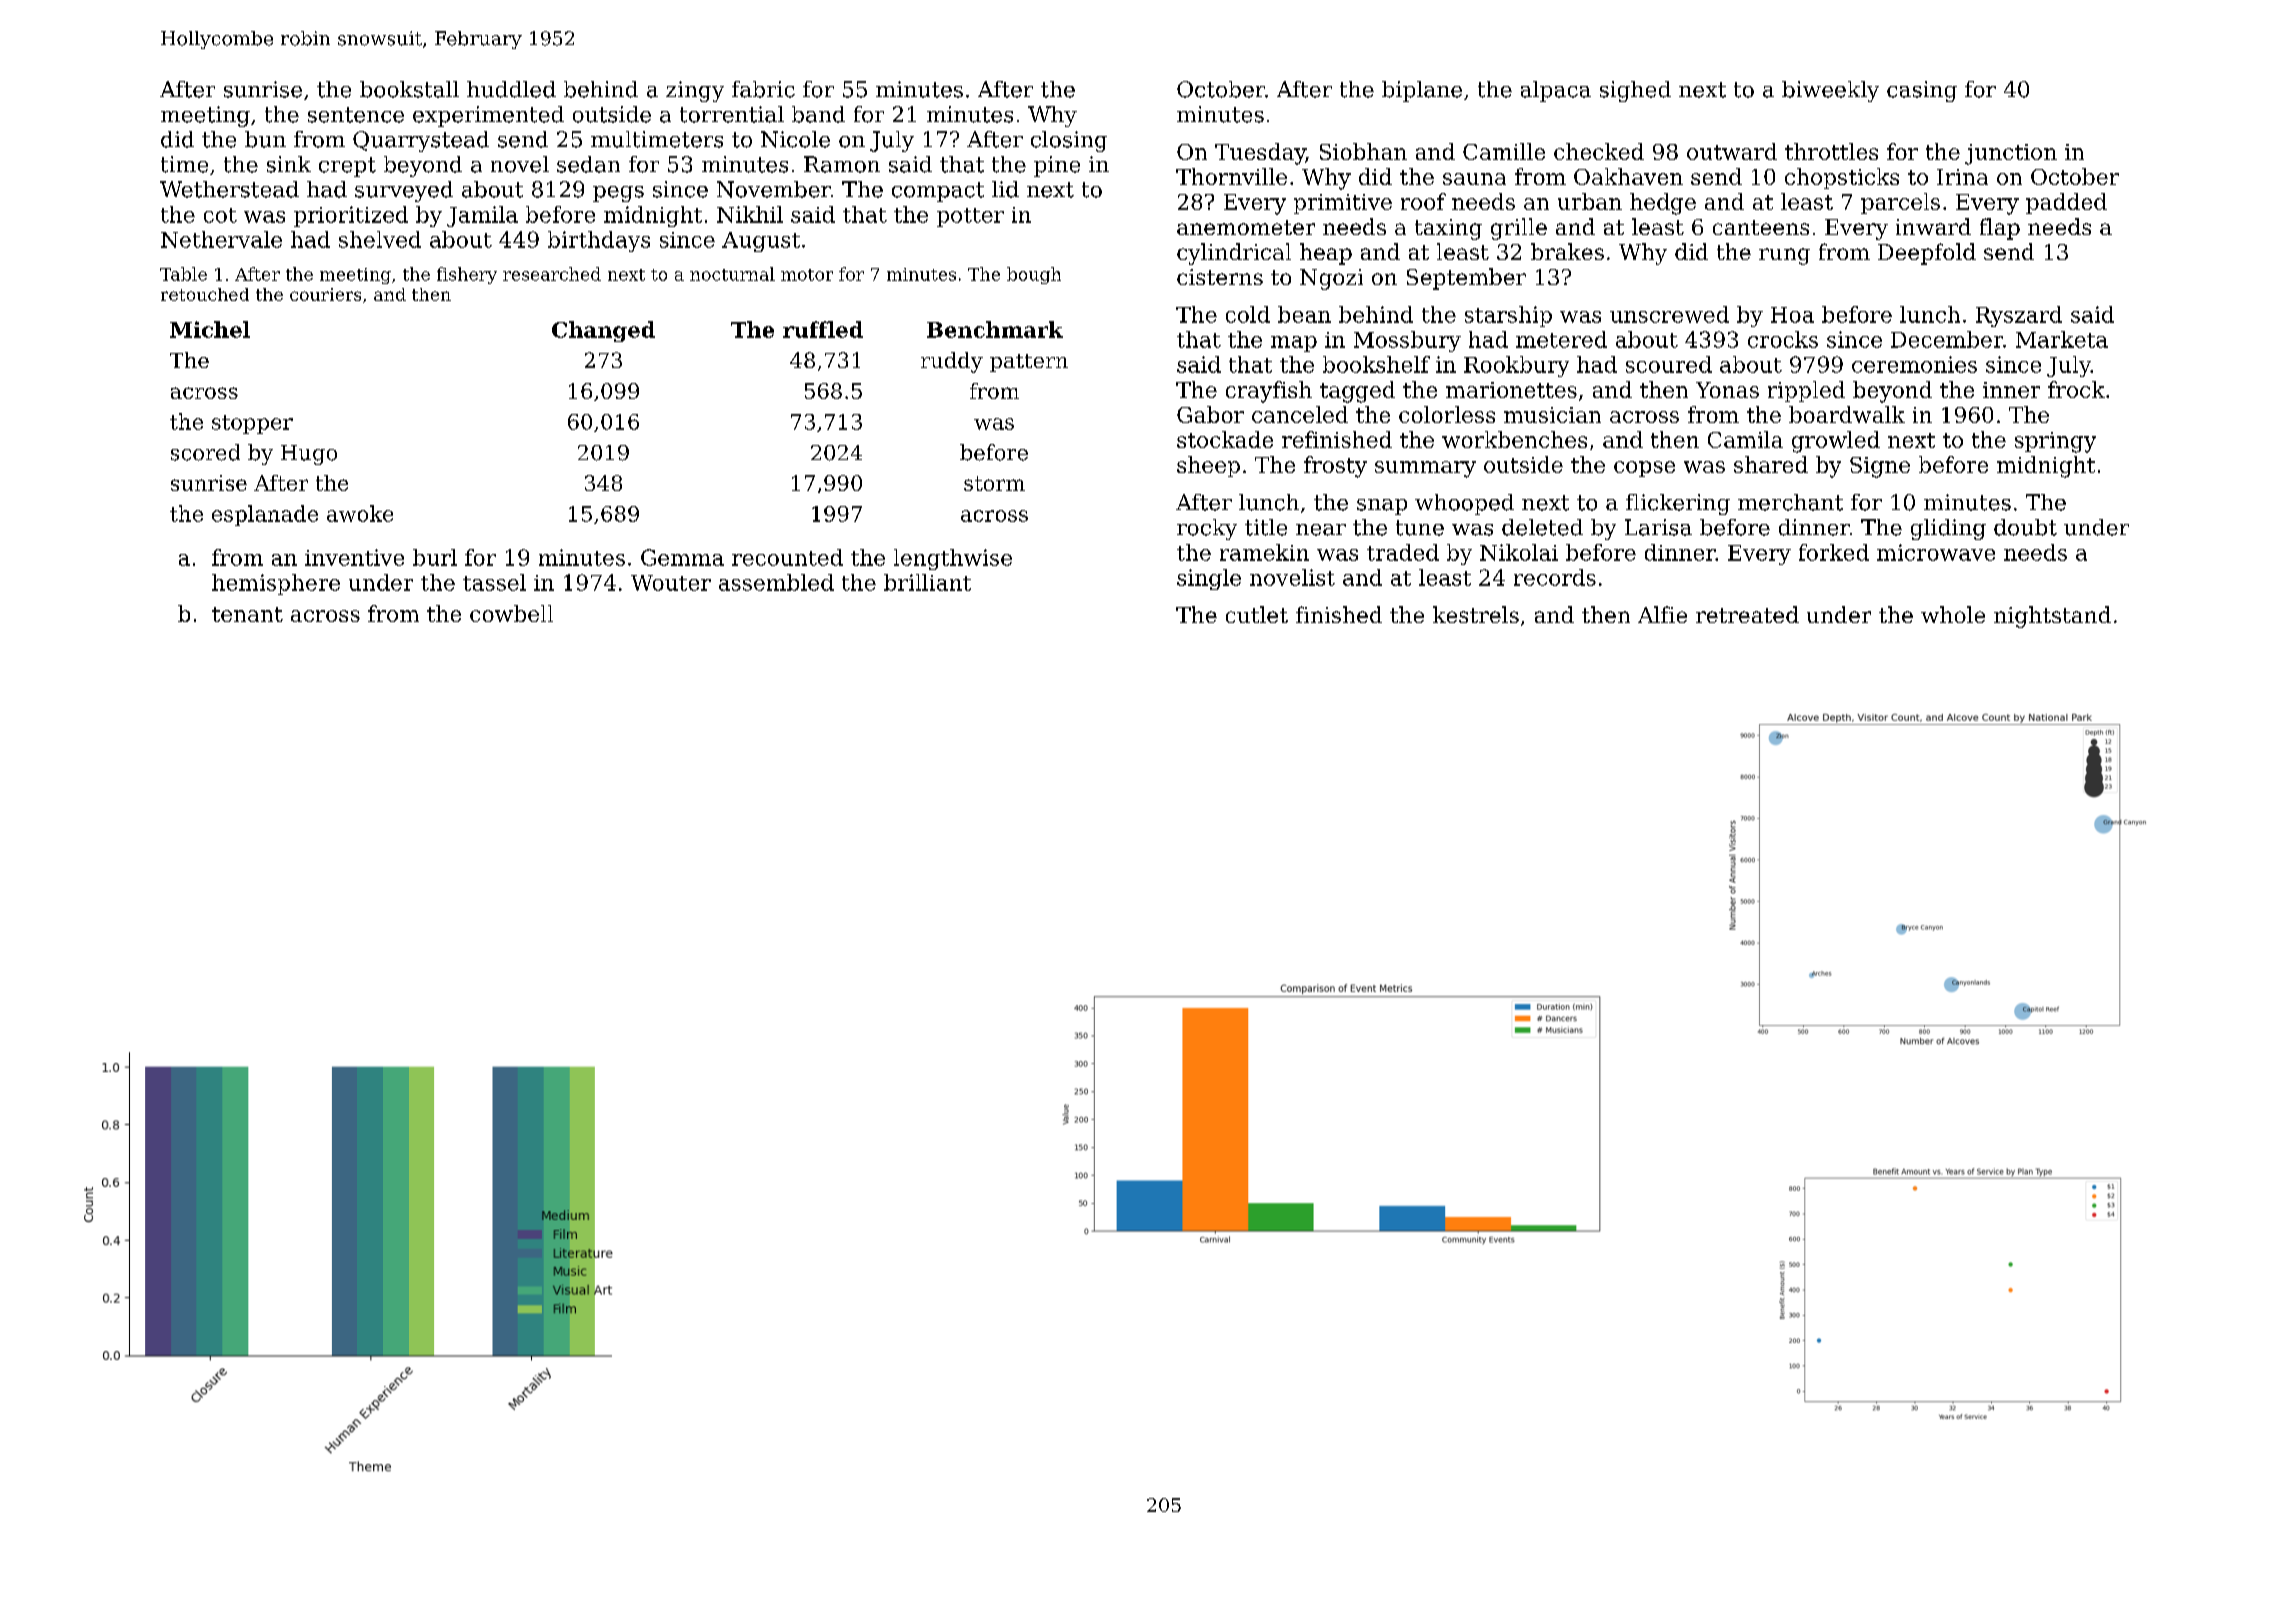 The height and width of the screenshot is (1620, 2292). What do you see at coordinates (265, 139) in the screenshot?
I see `bun` at bounding box center [265, 139].
